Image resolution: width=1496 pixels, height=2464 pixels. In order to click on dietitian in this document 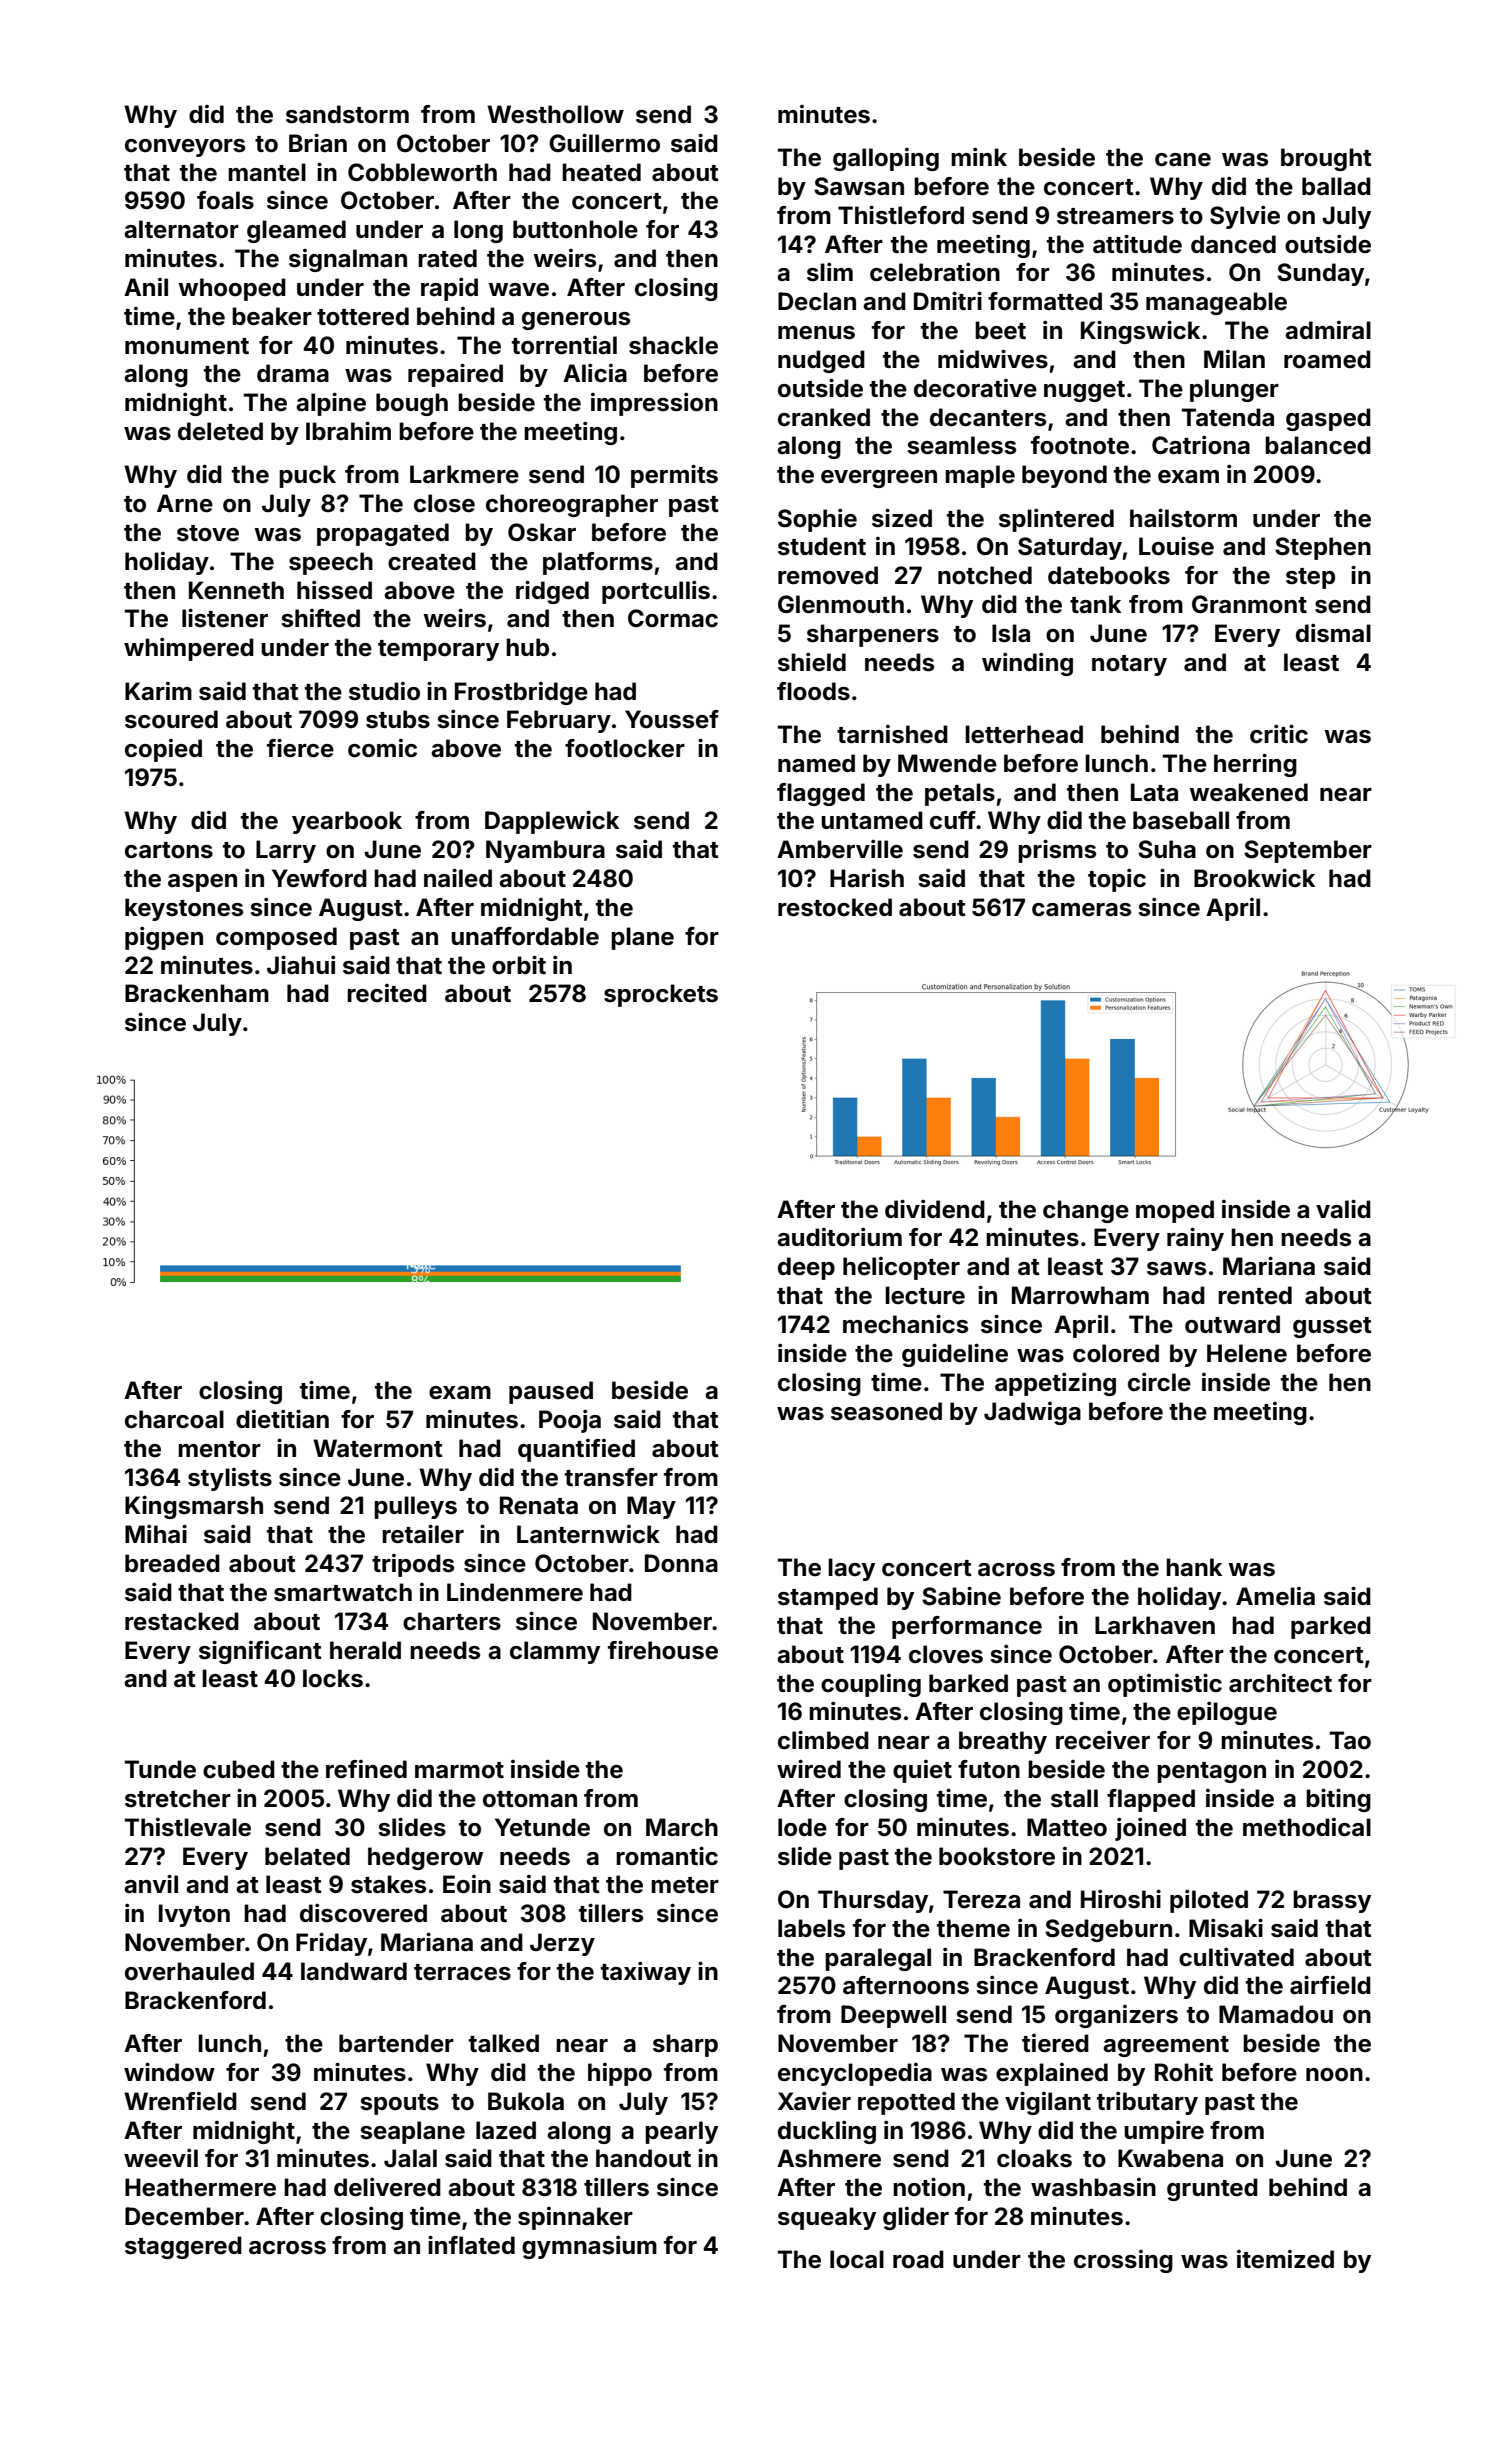, I will do `click(282, 1419)`.
